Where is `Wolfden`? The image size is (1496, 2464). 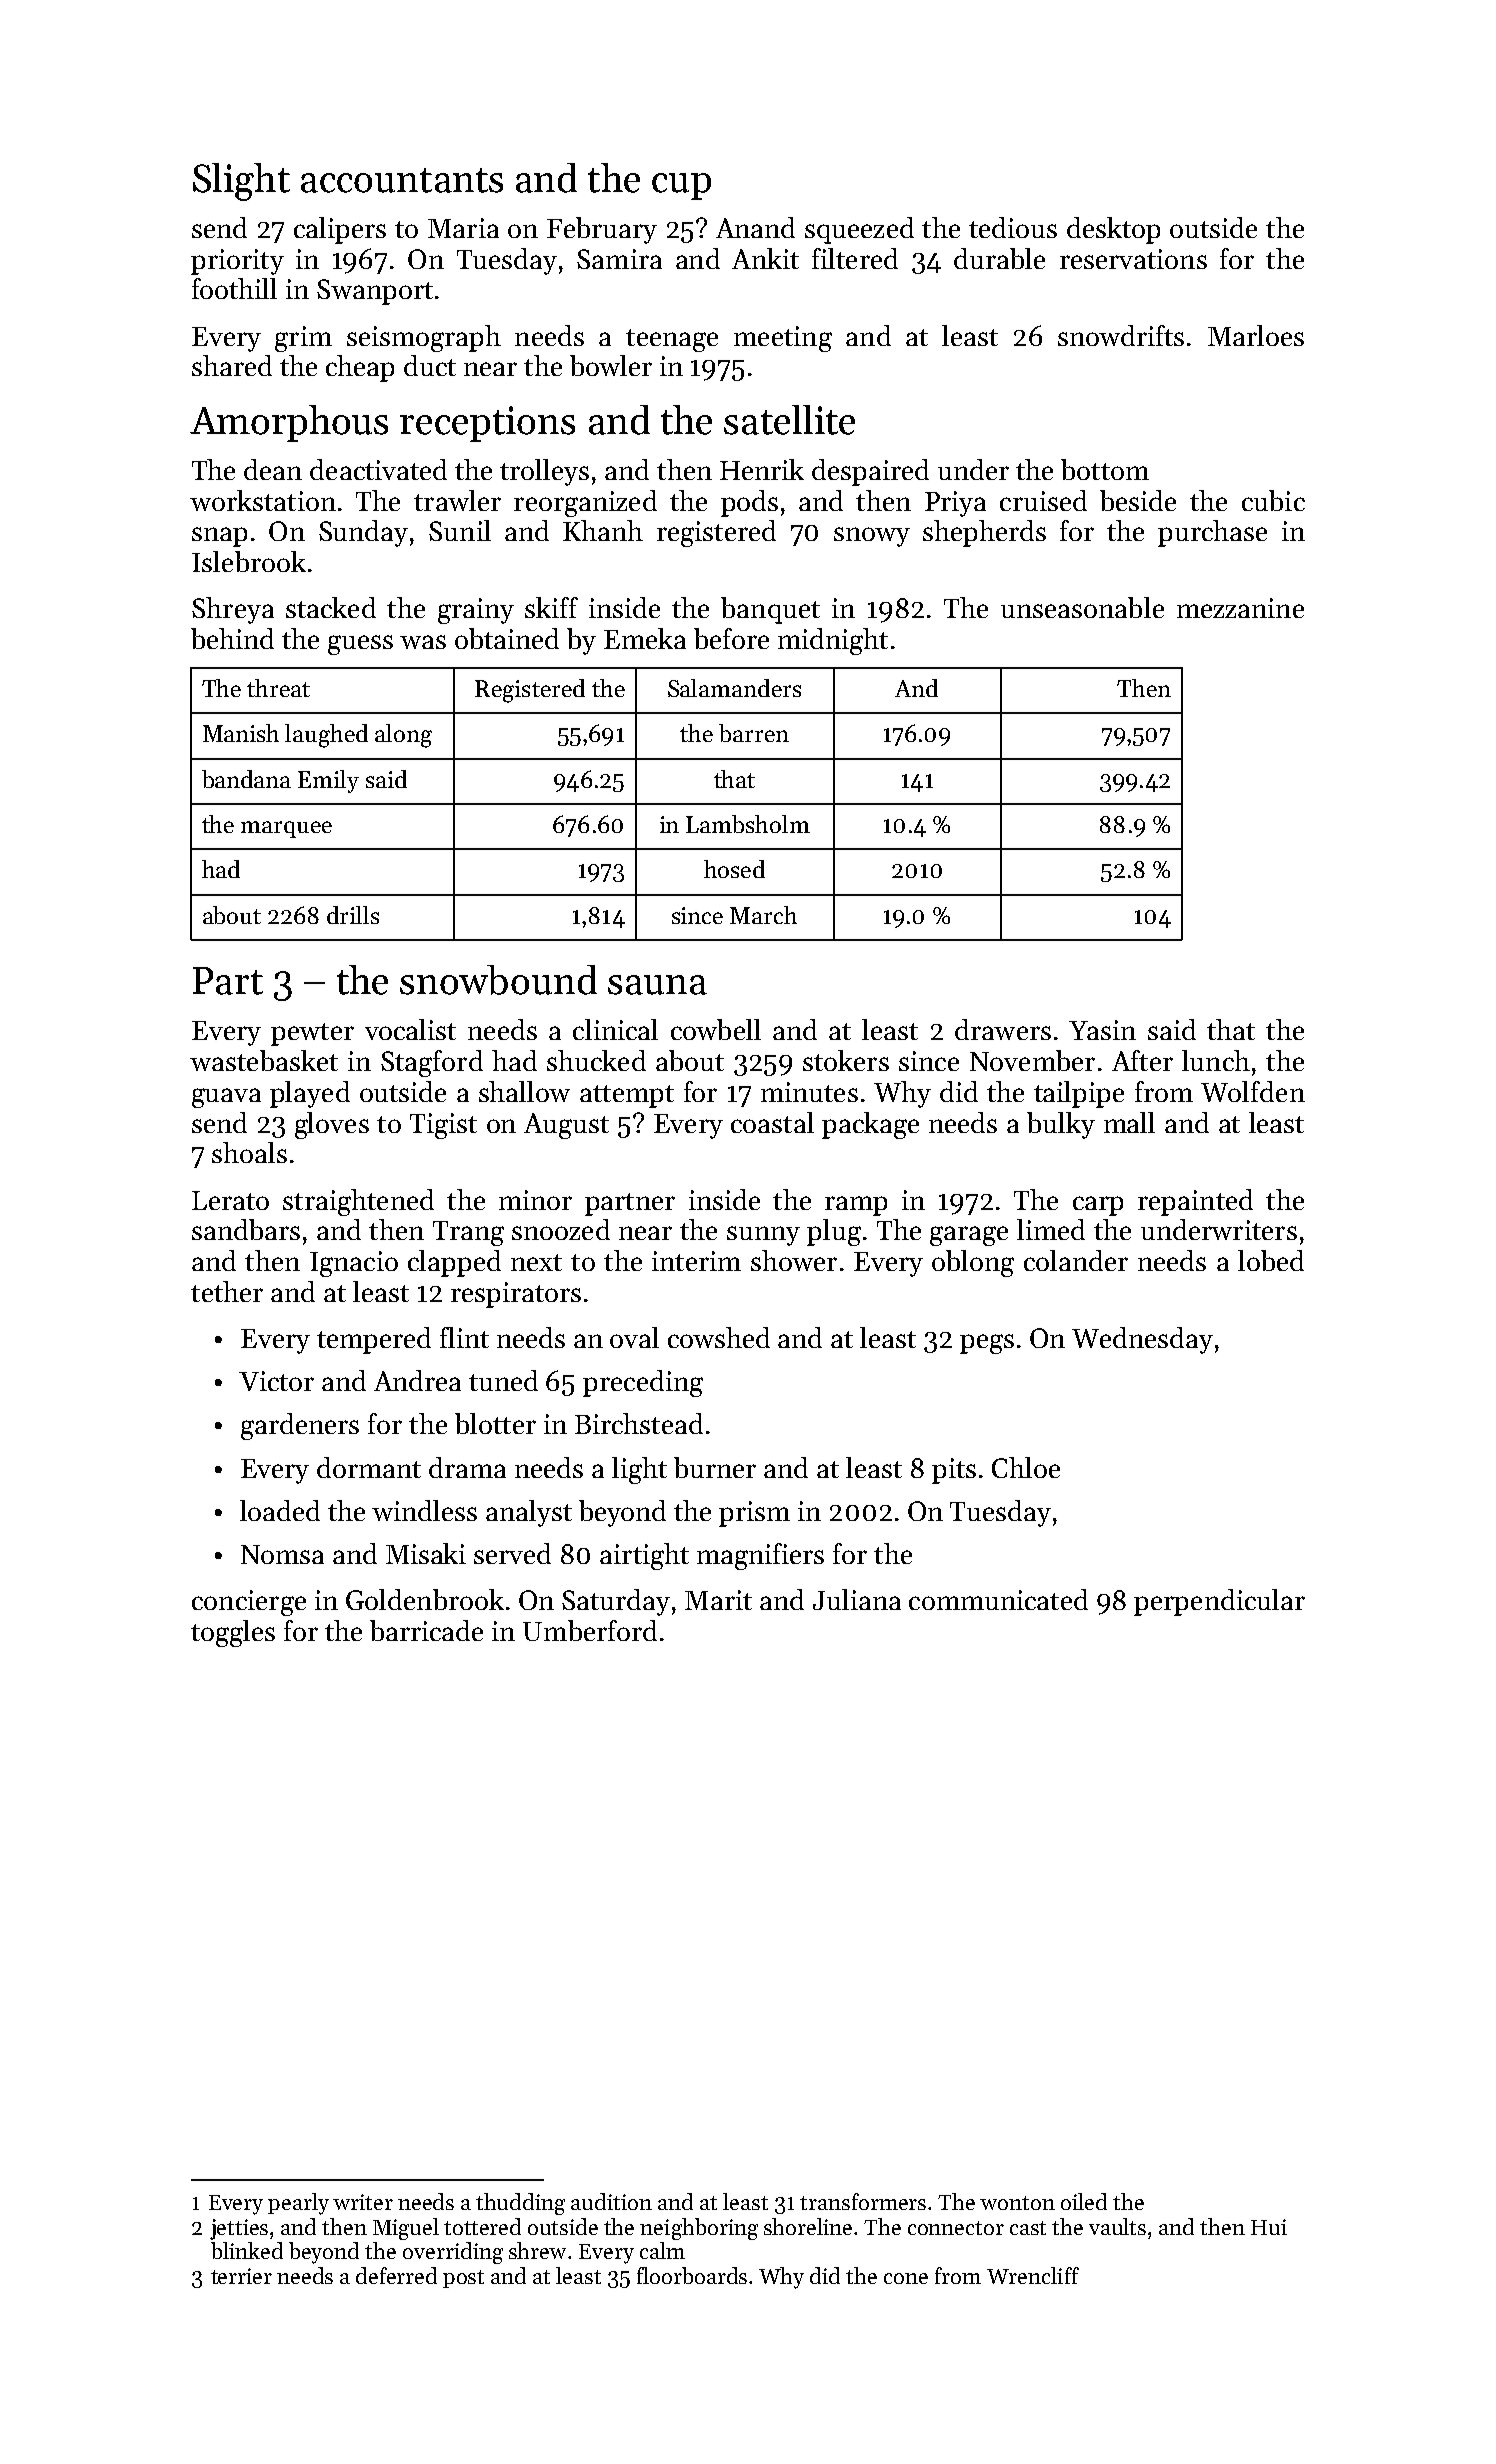
Wolfden is located at coordinates (1253, 1091).
